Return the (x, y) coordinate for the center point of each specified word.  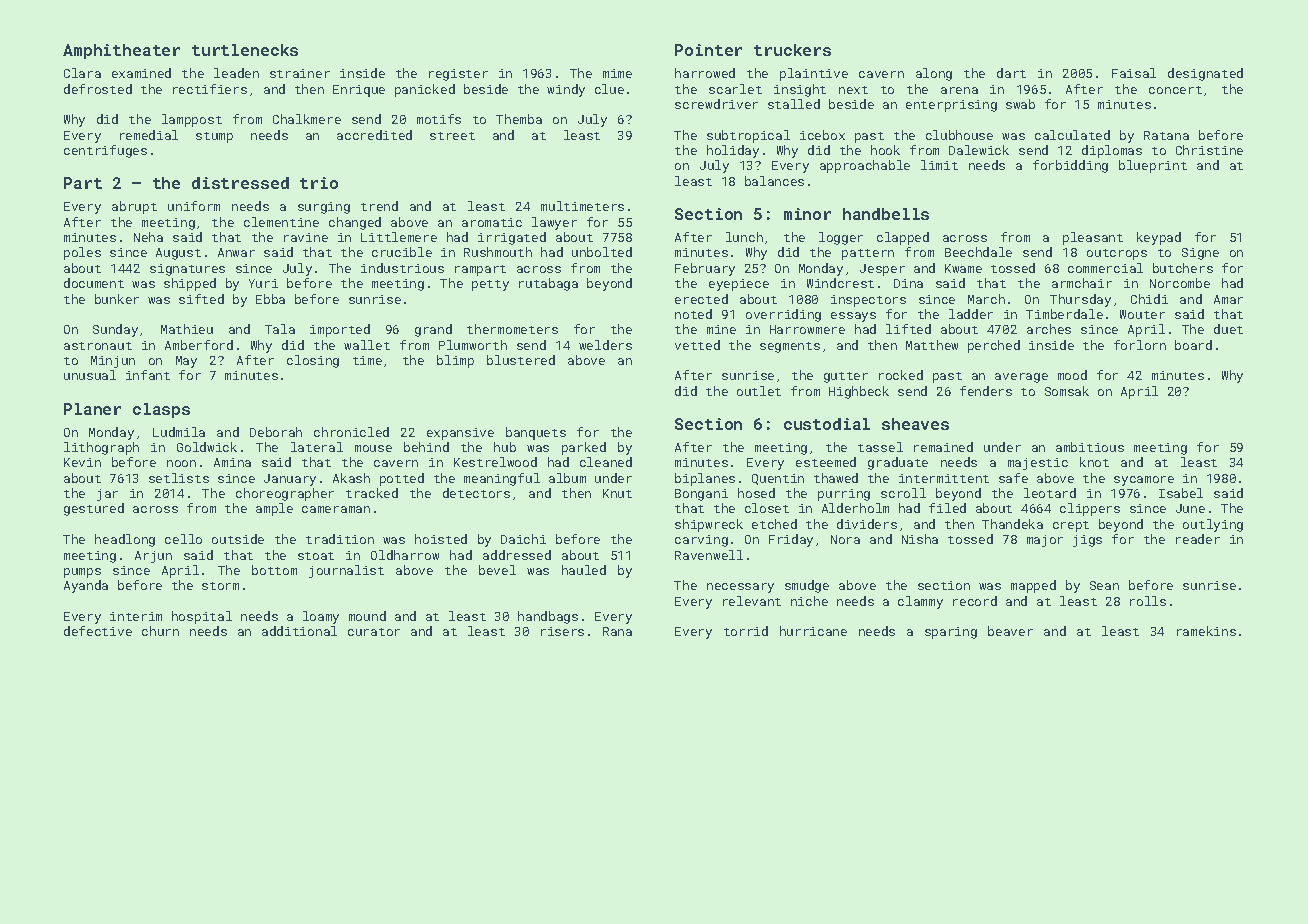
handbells (886, 214)
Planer (92, 409)
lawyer (554, 223)
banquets (536, 433)
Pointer (708, 50)
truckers (792, 50)
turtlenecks (245, 50)
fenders (986, 391)
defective (98, 631)
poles (82, 253)
